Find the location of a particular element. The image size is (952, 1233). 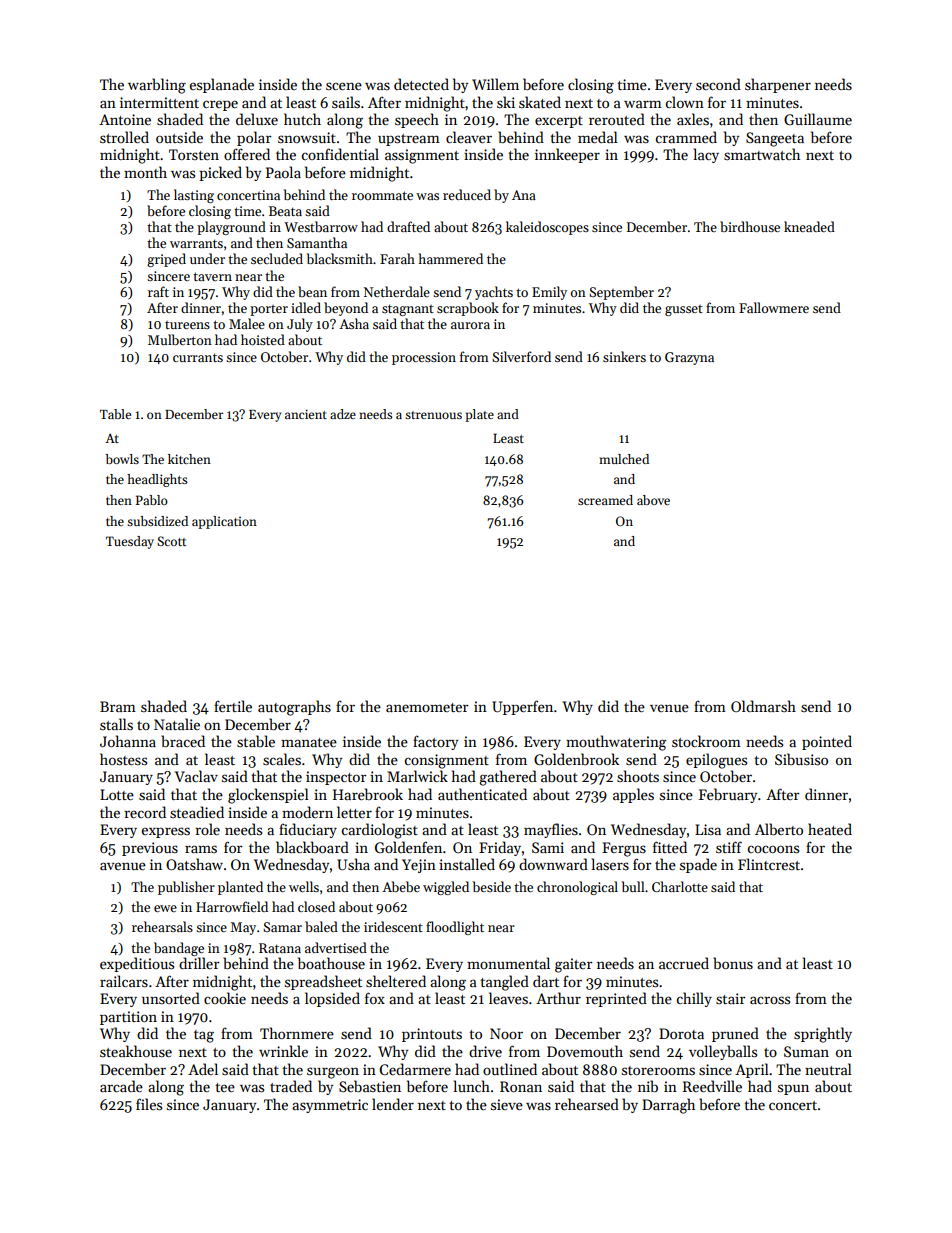

previous is located at coordinates (150, 849).
